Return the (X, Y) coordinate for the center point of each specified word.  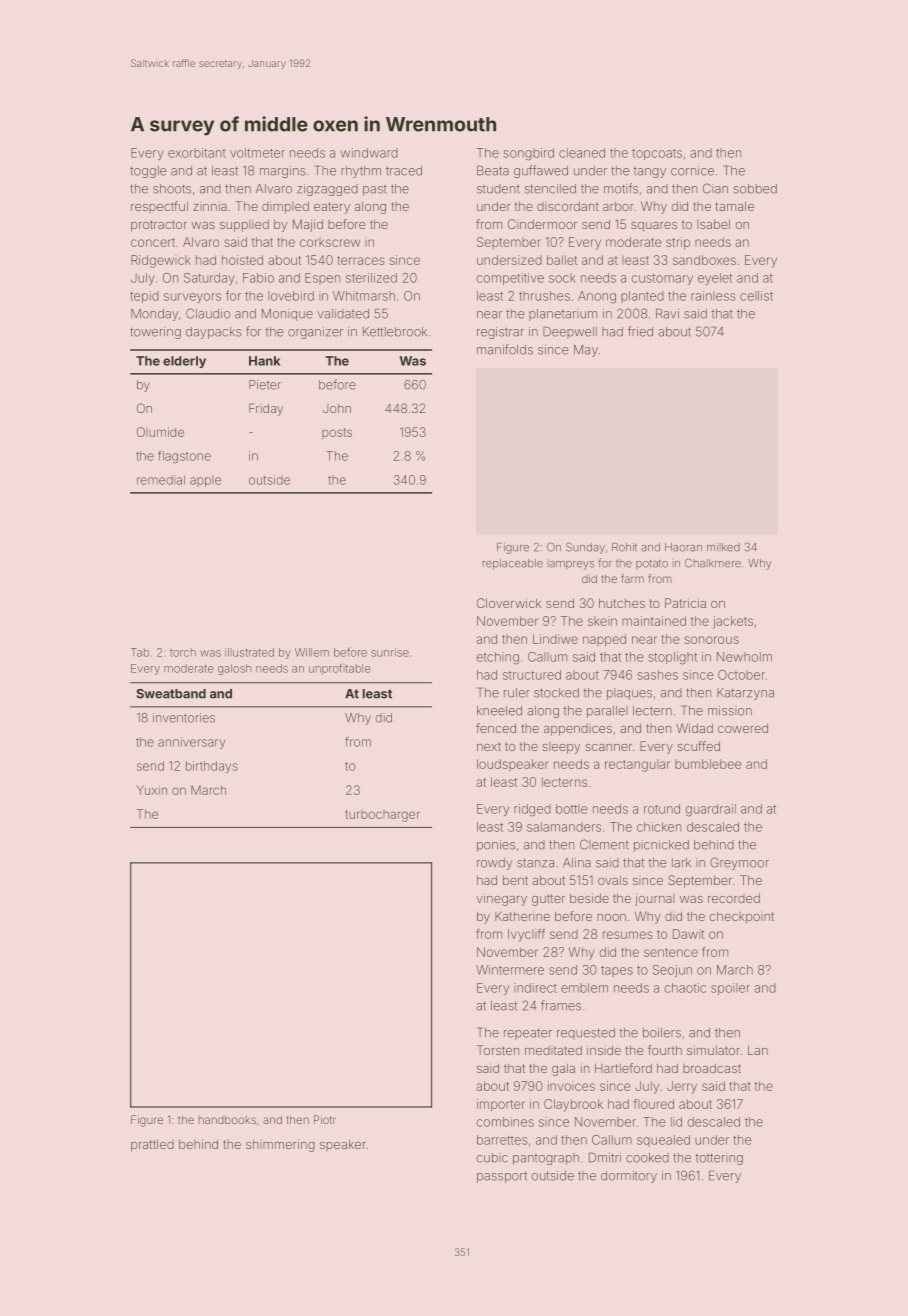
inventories (184, 718)
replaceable (513, 564)
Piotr (325, 1119)
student (498, 189)
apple (205, 481)
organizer (315, 333)
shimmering (280, 1145)
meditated (553, 1050)
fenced (496, 728)
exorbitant (197, 153)
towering (155, 333)
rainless (713, 296)
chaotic (685, 988)
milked (723, 547)
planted (642, 297)
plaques (629, 694)
